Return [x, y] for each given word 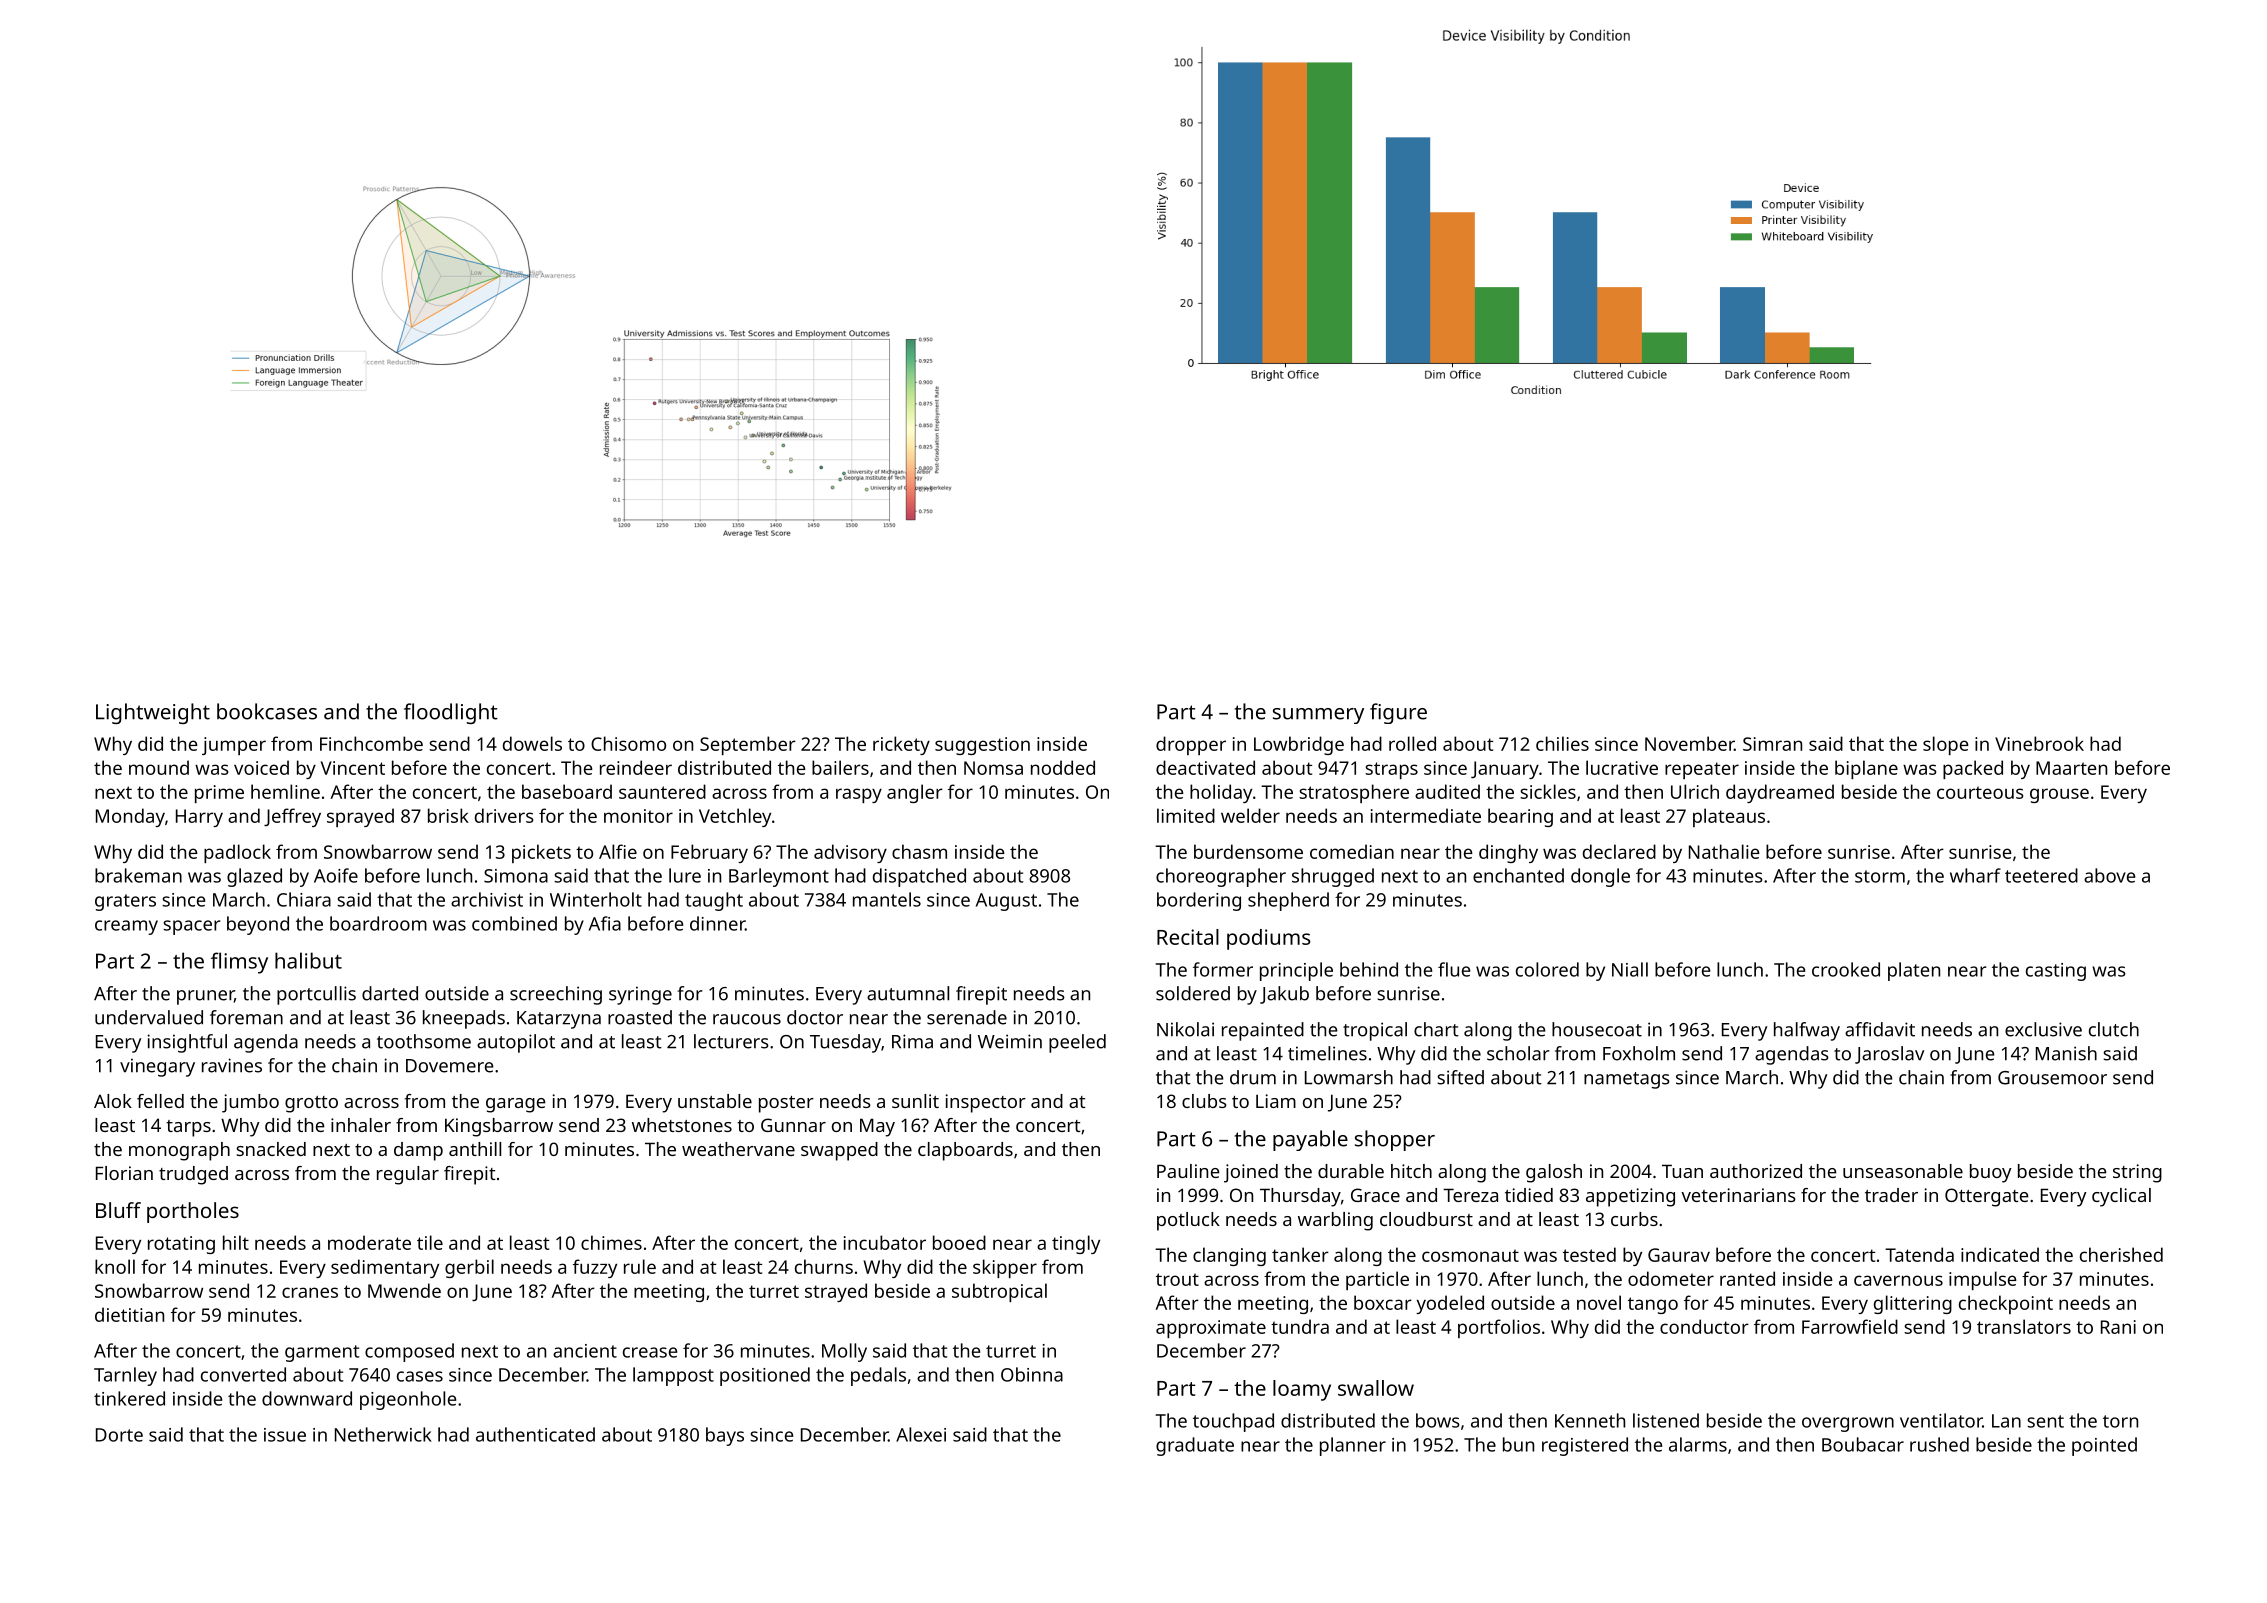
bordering [1199, 901]
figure [1398, 713]
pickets [541, 853]
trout [1177, 1279]
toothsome [424, 1041]
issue [285, 1435]
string [2137, 1173]
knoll [115, 1266]
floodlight [451, 713]
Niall [1630, 969]
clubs [1204, 1101]
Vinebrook [2039, 743]
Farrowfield [1850, 1326]
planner [1353, 1446]
